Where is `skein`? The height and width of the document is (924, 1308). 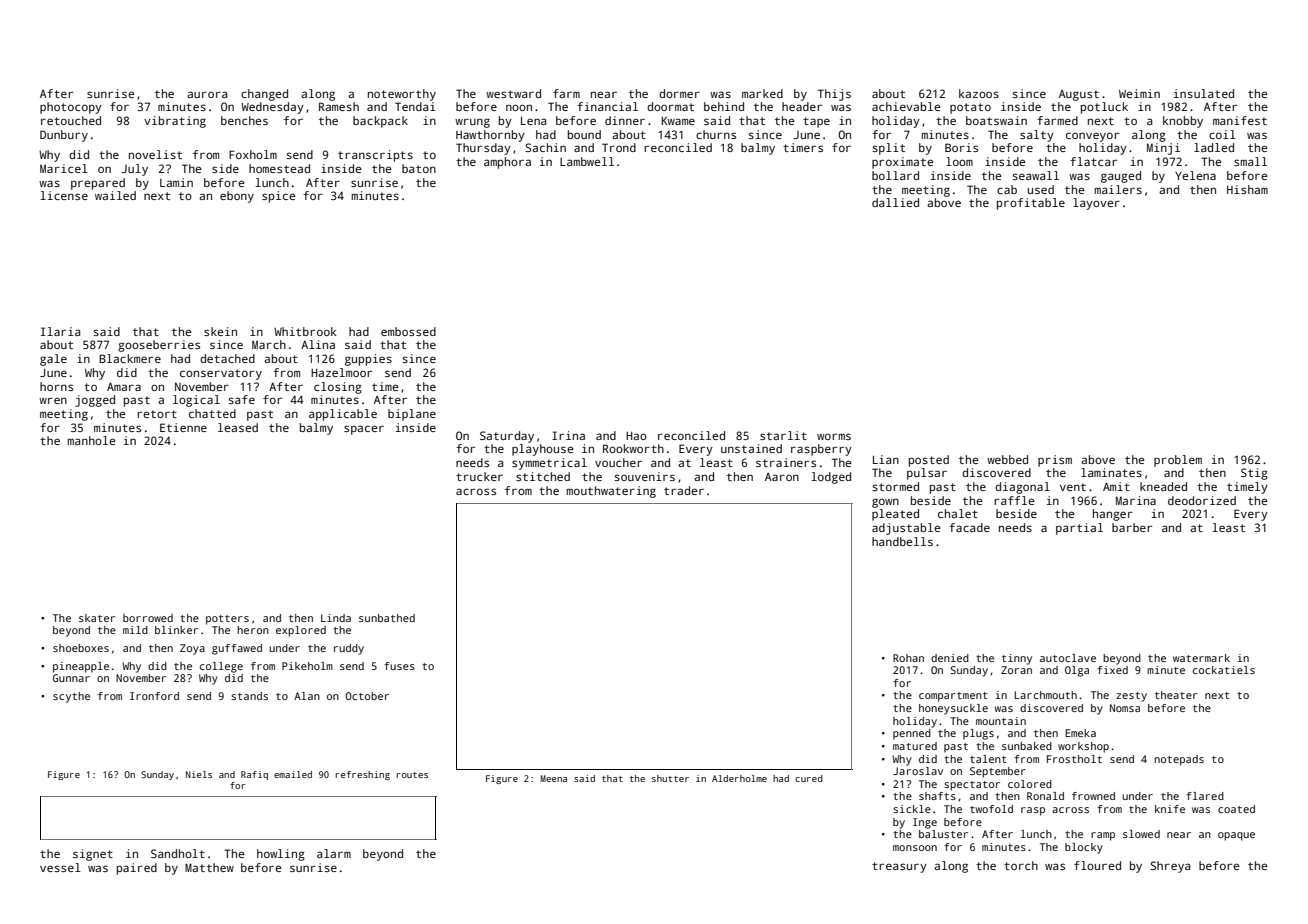
skein is located at coordinates (220, 331).
